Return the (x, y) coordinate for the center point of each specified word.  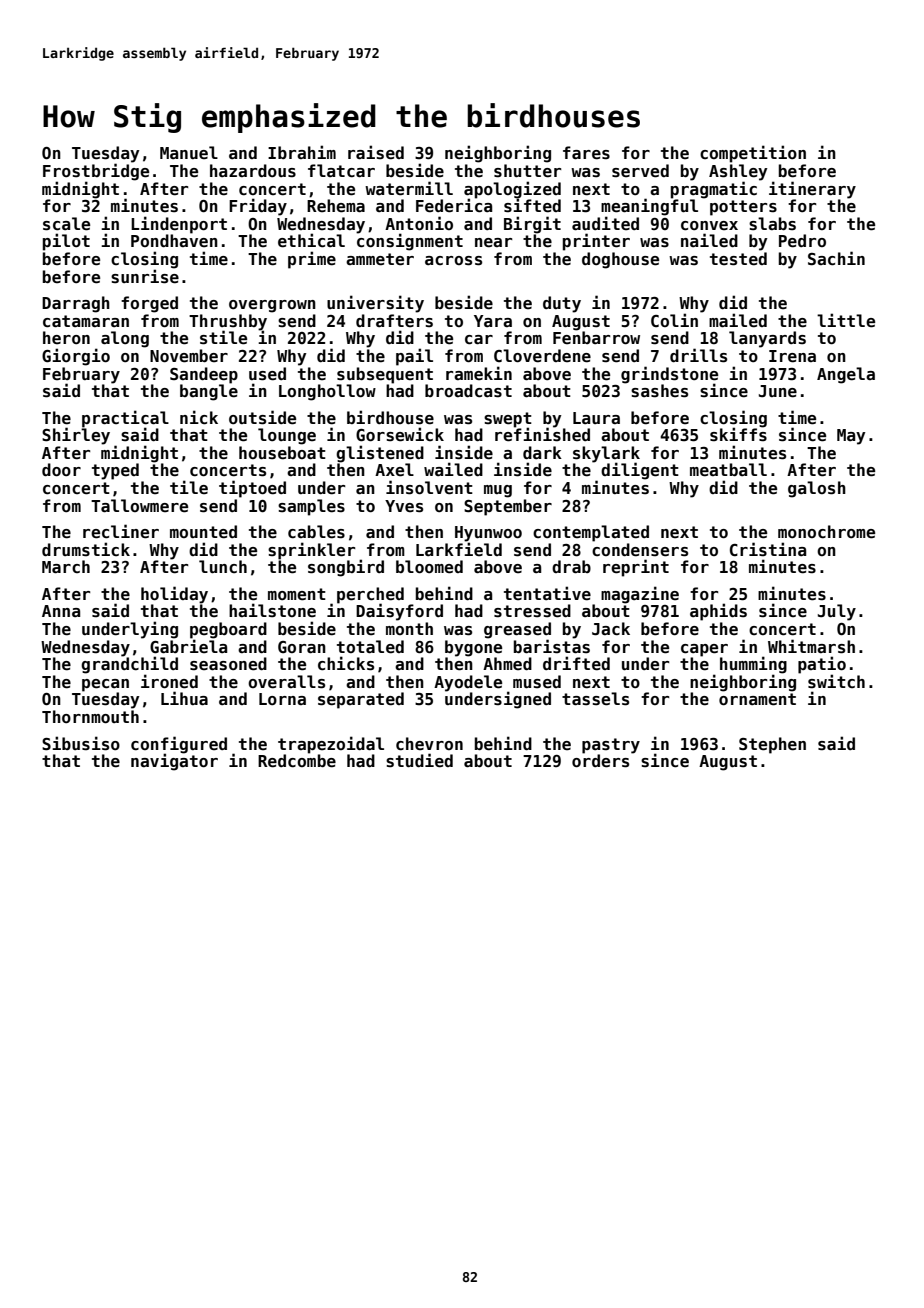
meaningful (649, 207)
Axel (394, 470)
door (61, 469)
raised (376, 152)
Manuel (189, 153)
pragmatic (714, 190)
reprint (636, 568)
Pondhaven (174, 241)
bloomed (429, 567)
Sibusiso (81, 743)
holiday (174, 595)
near (493, 243)
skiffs (738, 434)
